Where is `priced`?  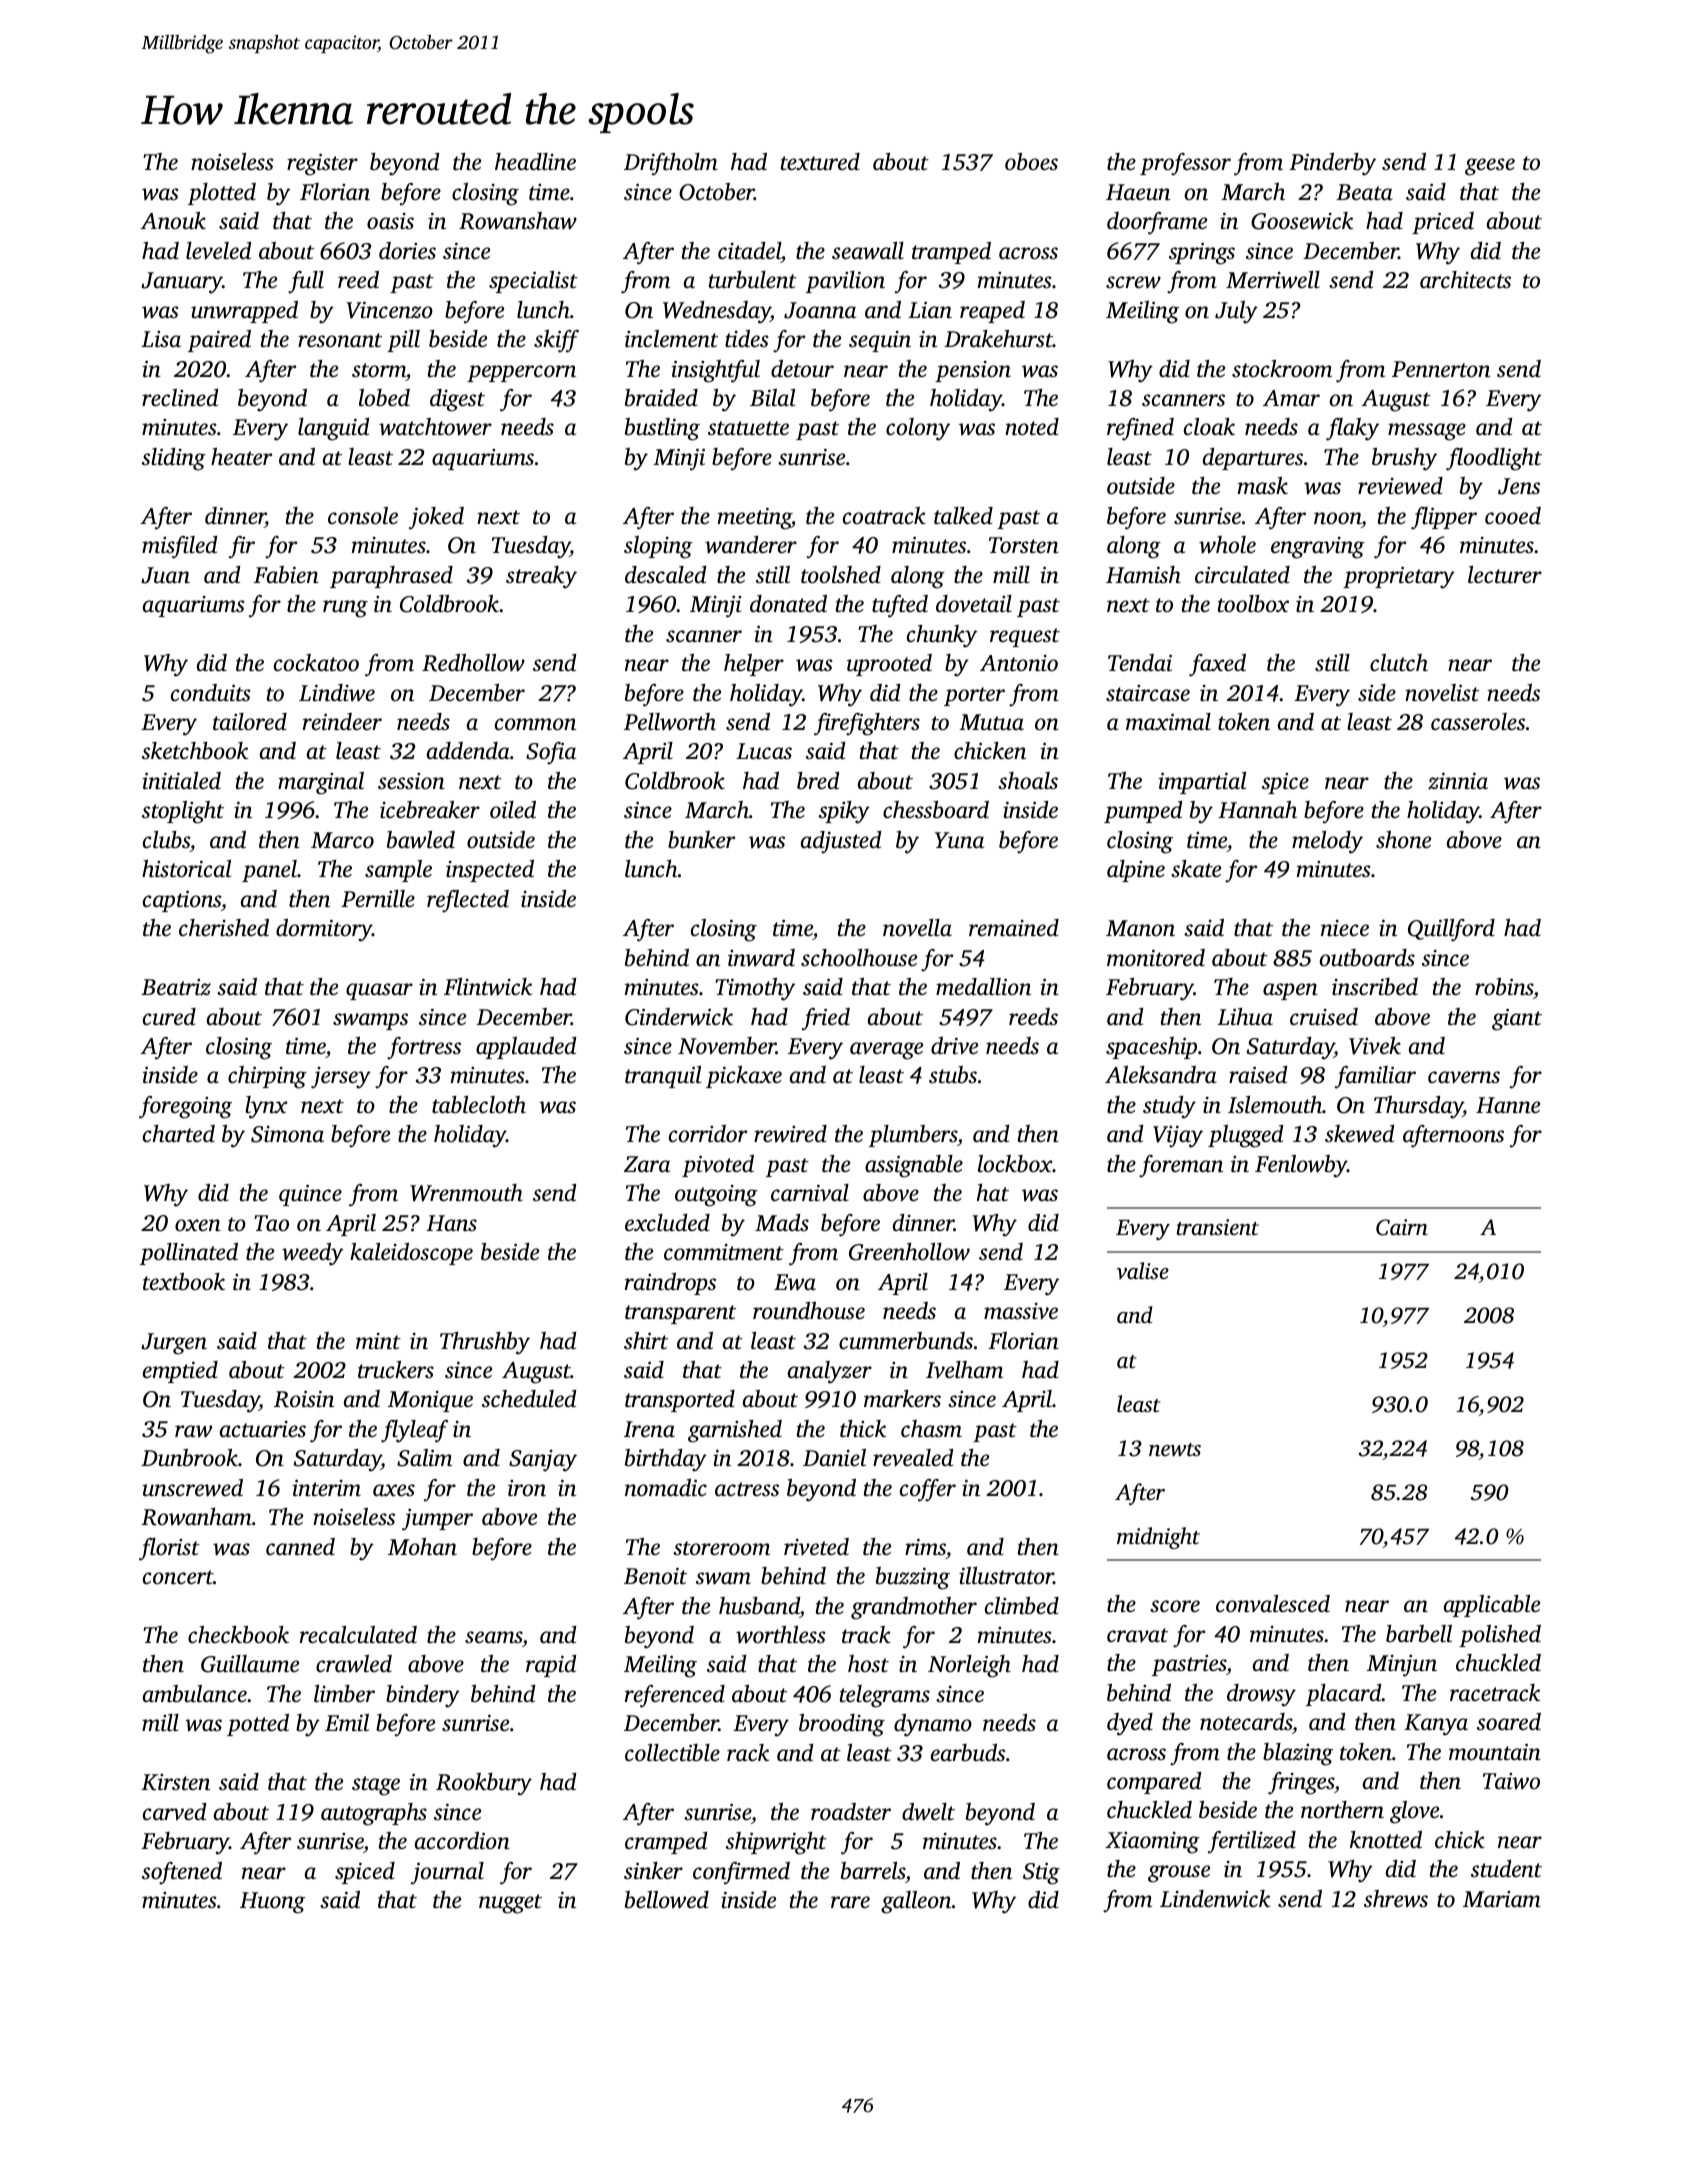
priced is located at coordinates (1443, 223).
